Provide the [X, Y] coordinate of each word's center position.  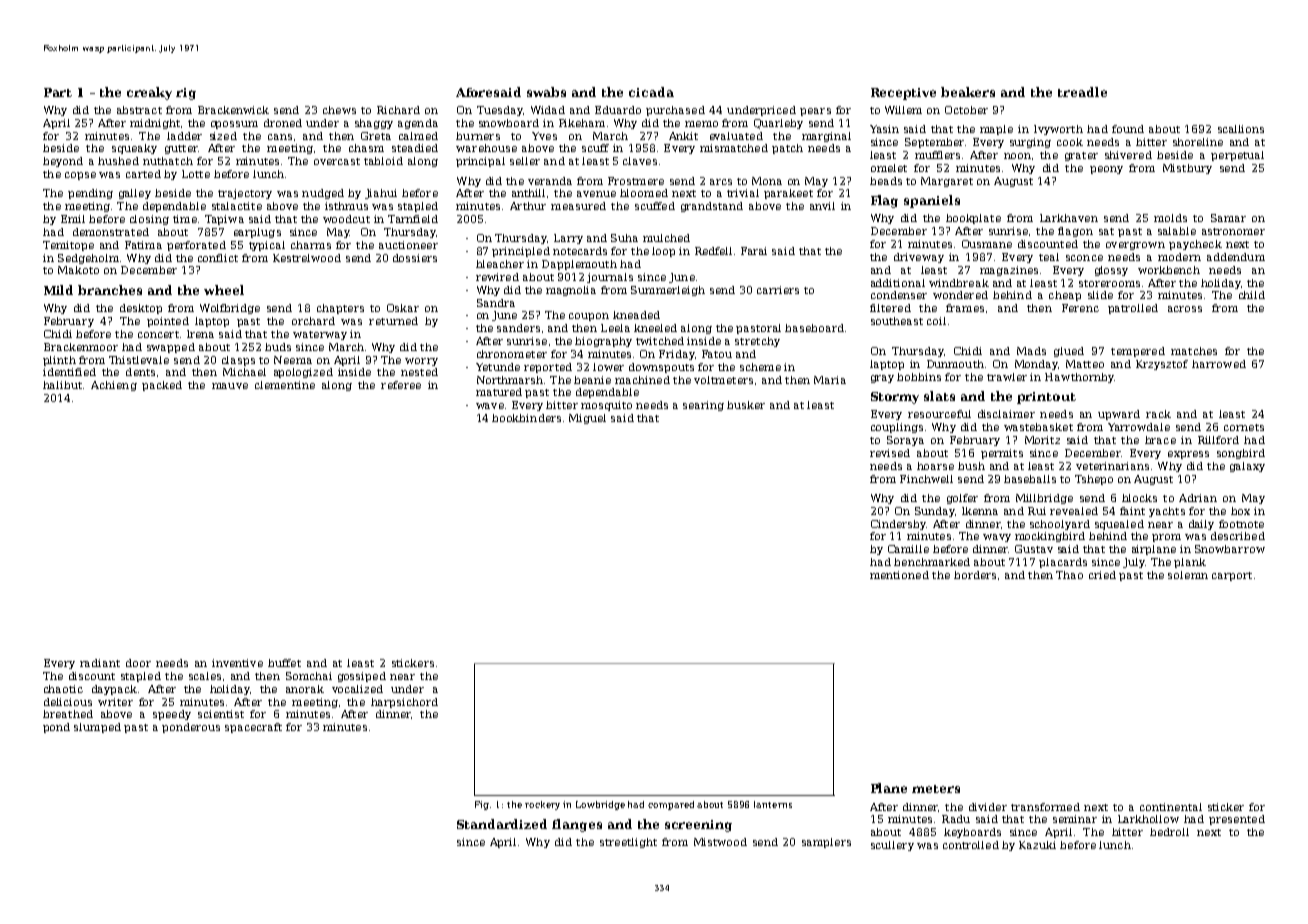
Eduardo [618, 110]
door [138, 663]
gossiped [362, 677]
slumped [97, 728]
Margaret [947, 182]
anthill [528, 193]
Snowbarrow [1230, 549]
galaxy [1247, 467]
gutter [181, 149]
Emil [73, 219]
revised [890, 453]
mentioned [899, 575]
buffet [284, 663]
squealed [1119, 525]
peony [1106, 170]
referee [401, 385]
